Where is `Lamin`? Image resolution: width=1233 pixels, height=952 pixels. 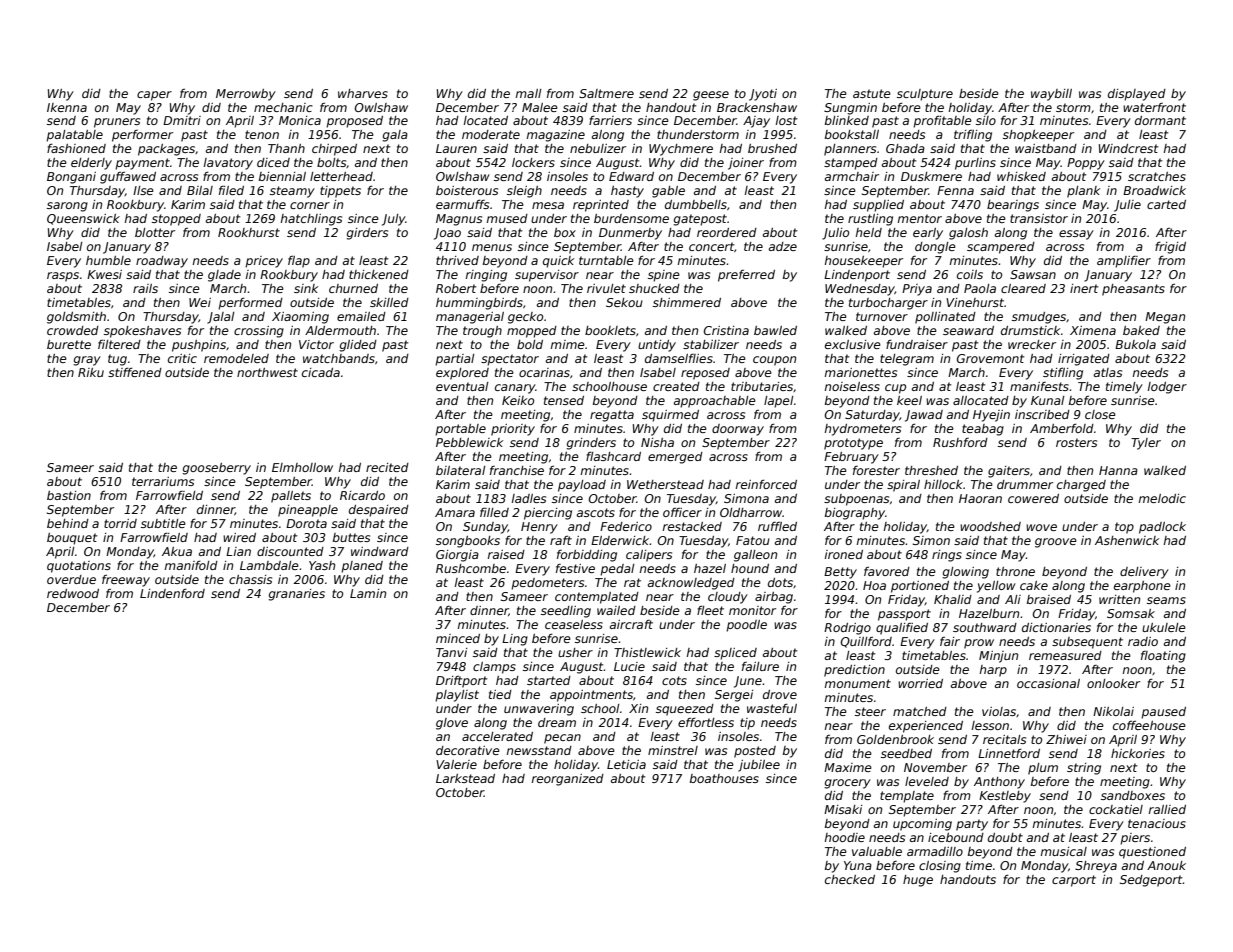
Lamin is located at coordinates (368, 593).
